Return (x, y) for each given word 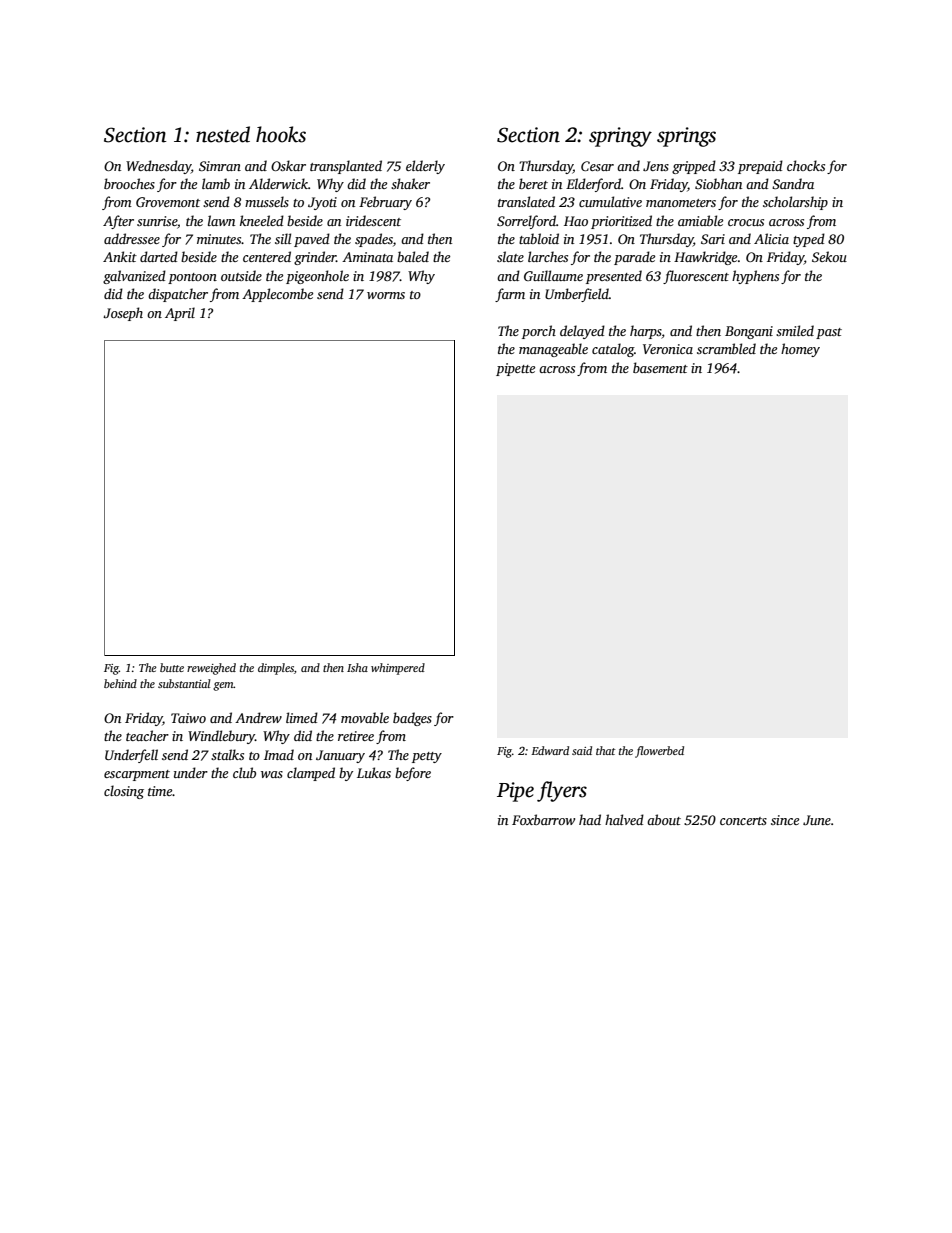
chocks (806, 165)
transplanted (346, 167)
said (582, 750)
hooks (281, 134)
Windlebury (221, 737)
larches (548, 256)
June (817, 820)
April (180, 314)
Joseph (123, 314)
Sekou (829, 256)
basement (660, 367)
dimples (276, 669)
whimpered (398, 669)
